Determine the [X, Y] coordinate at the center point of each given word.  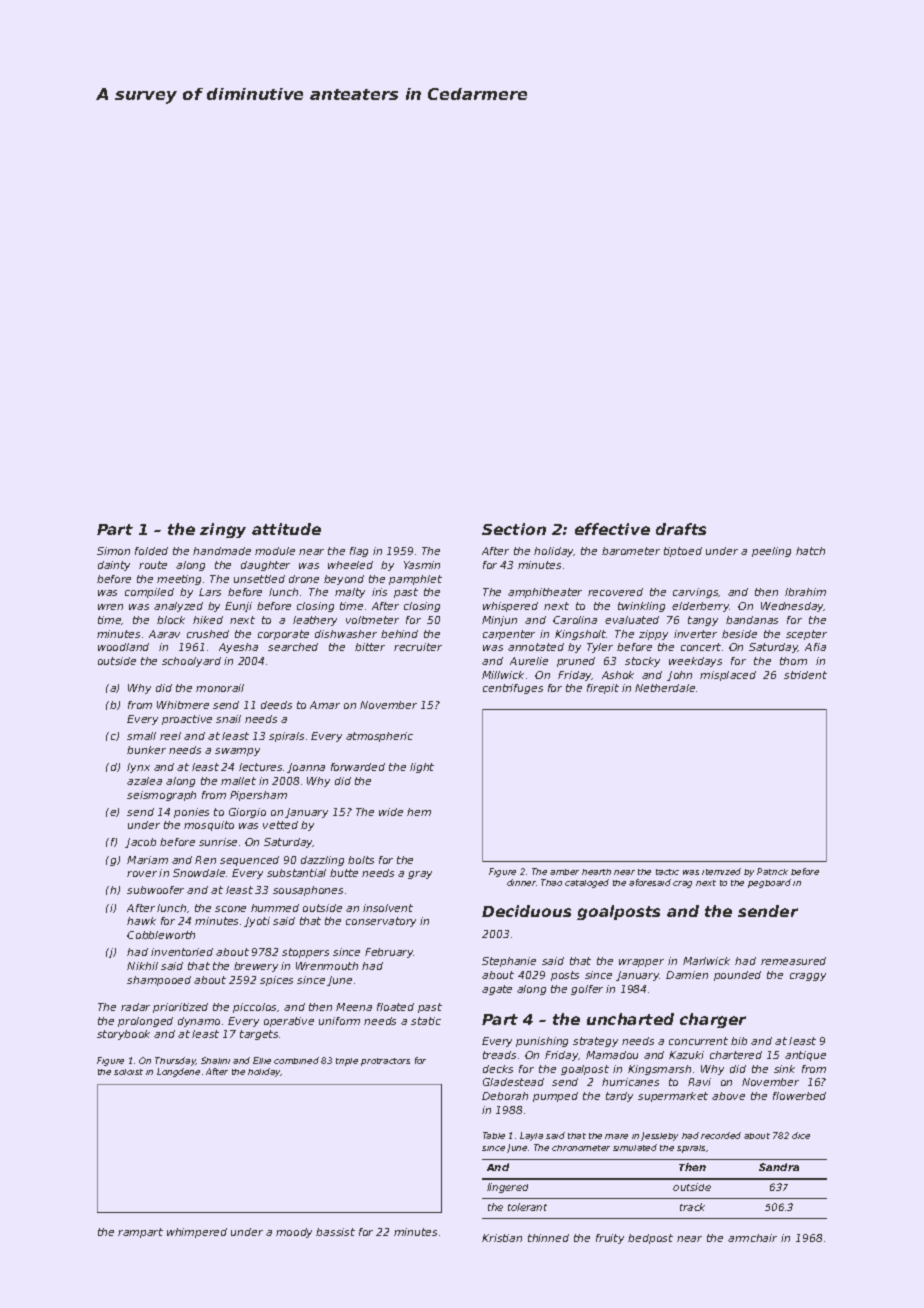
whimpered [197, 1233]
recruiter [418, 647]
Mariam [147, 860]
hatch [810, 551]
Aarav [164, 634]
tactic [667, 872]
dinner [521, 882]
